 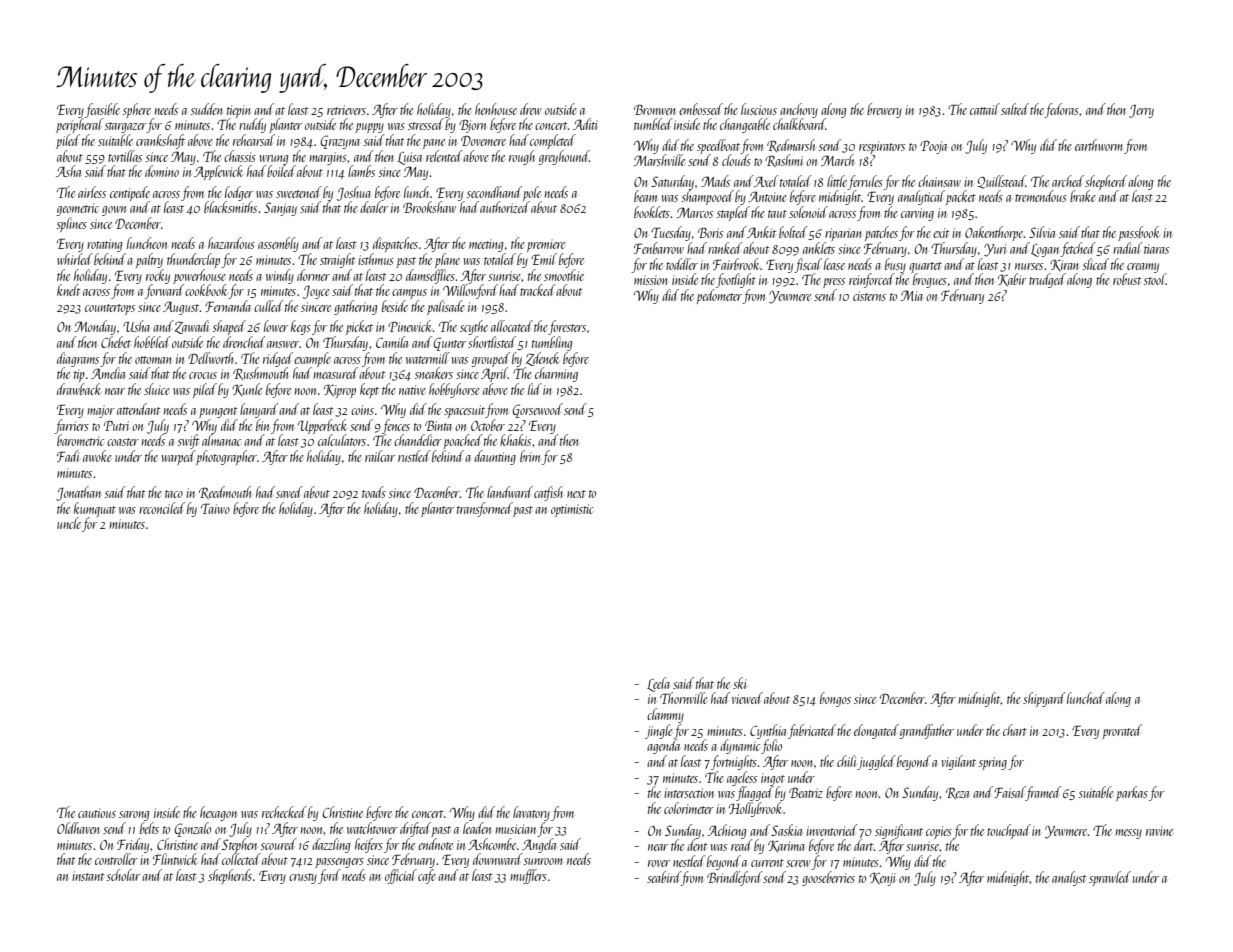 I want to click on Jerry, so click(x=1141, y=111).
